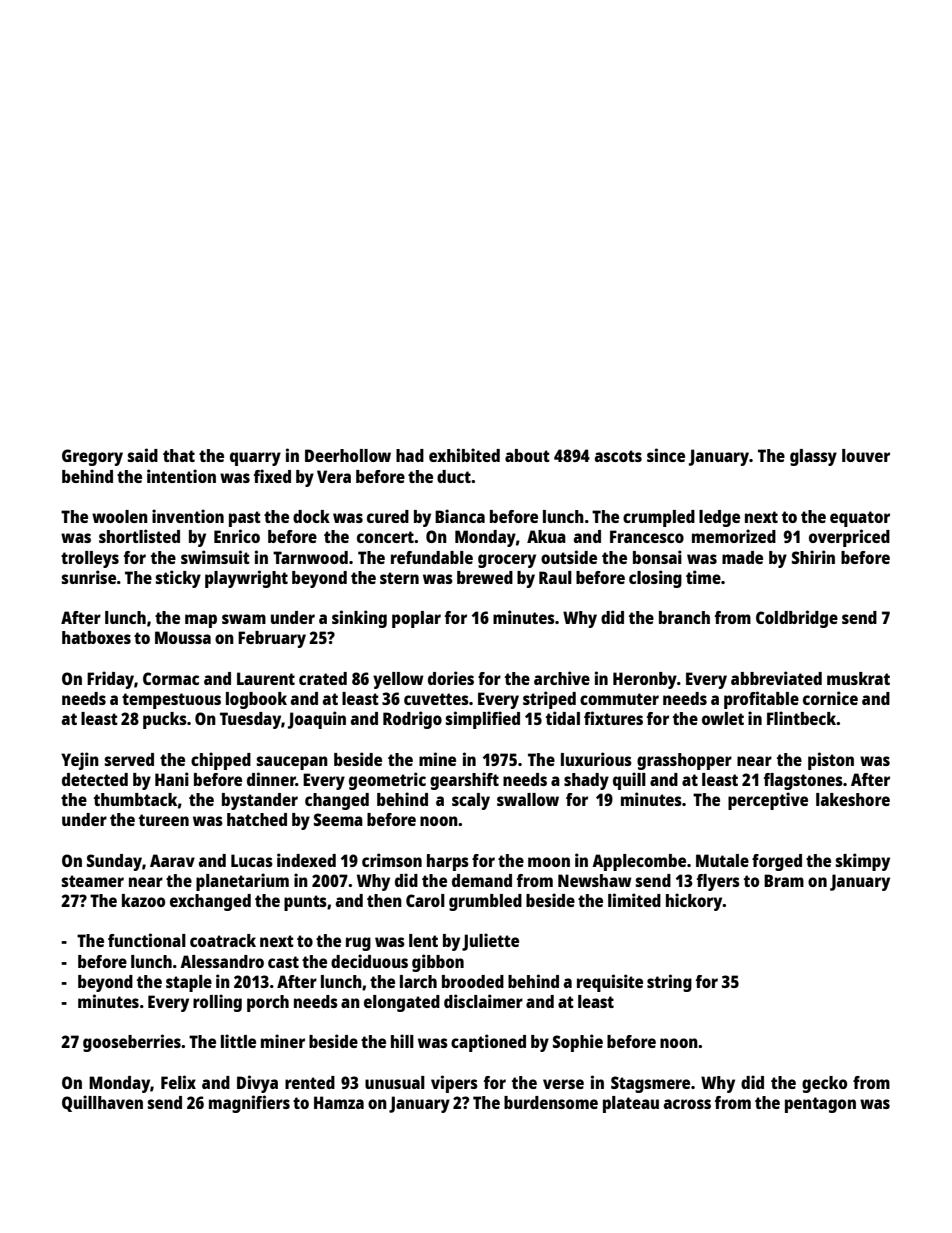 Image resolution: width=952 pixels, height=1233 pixels. What do you see at coordinates (132, 1043) in the screenshot?
I see `gooseberries` at bounding box center [132, 1043].
